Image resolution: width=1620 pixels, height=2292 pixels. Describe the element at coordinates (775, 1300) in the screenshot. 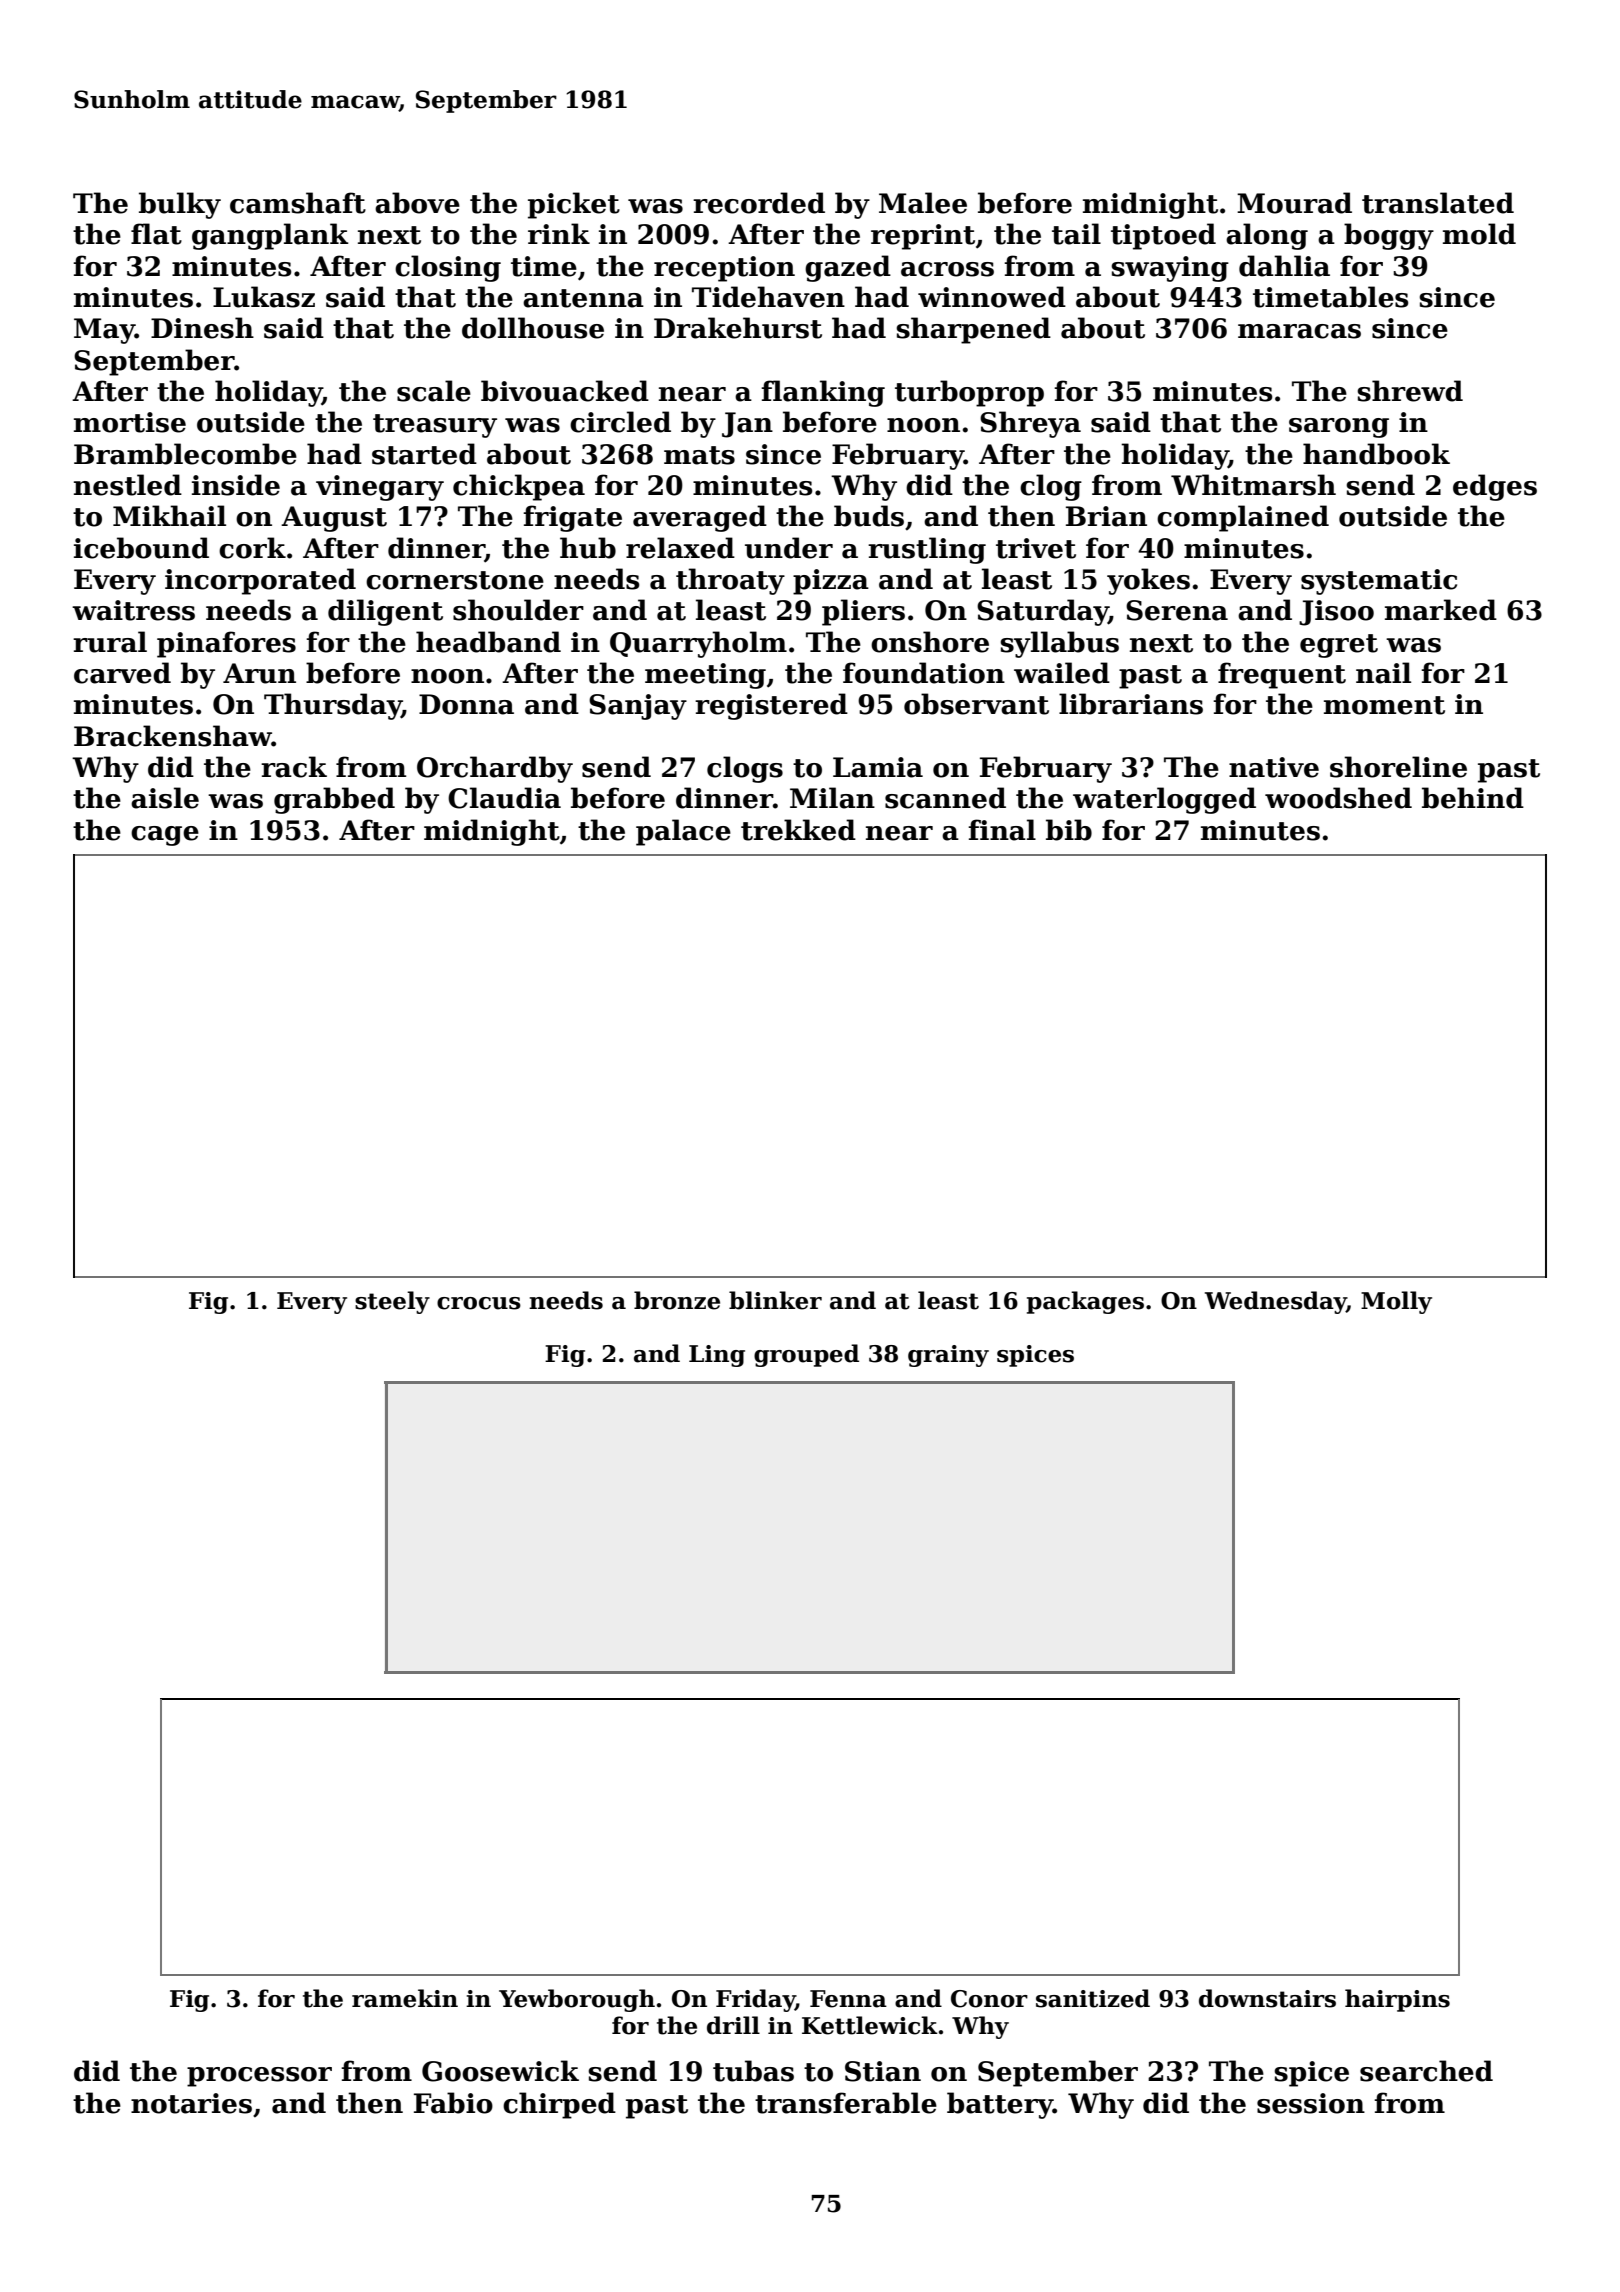

I see `blinker` at that location.
